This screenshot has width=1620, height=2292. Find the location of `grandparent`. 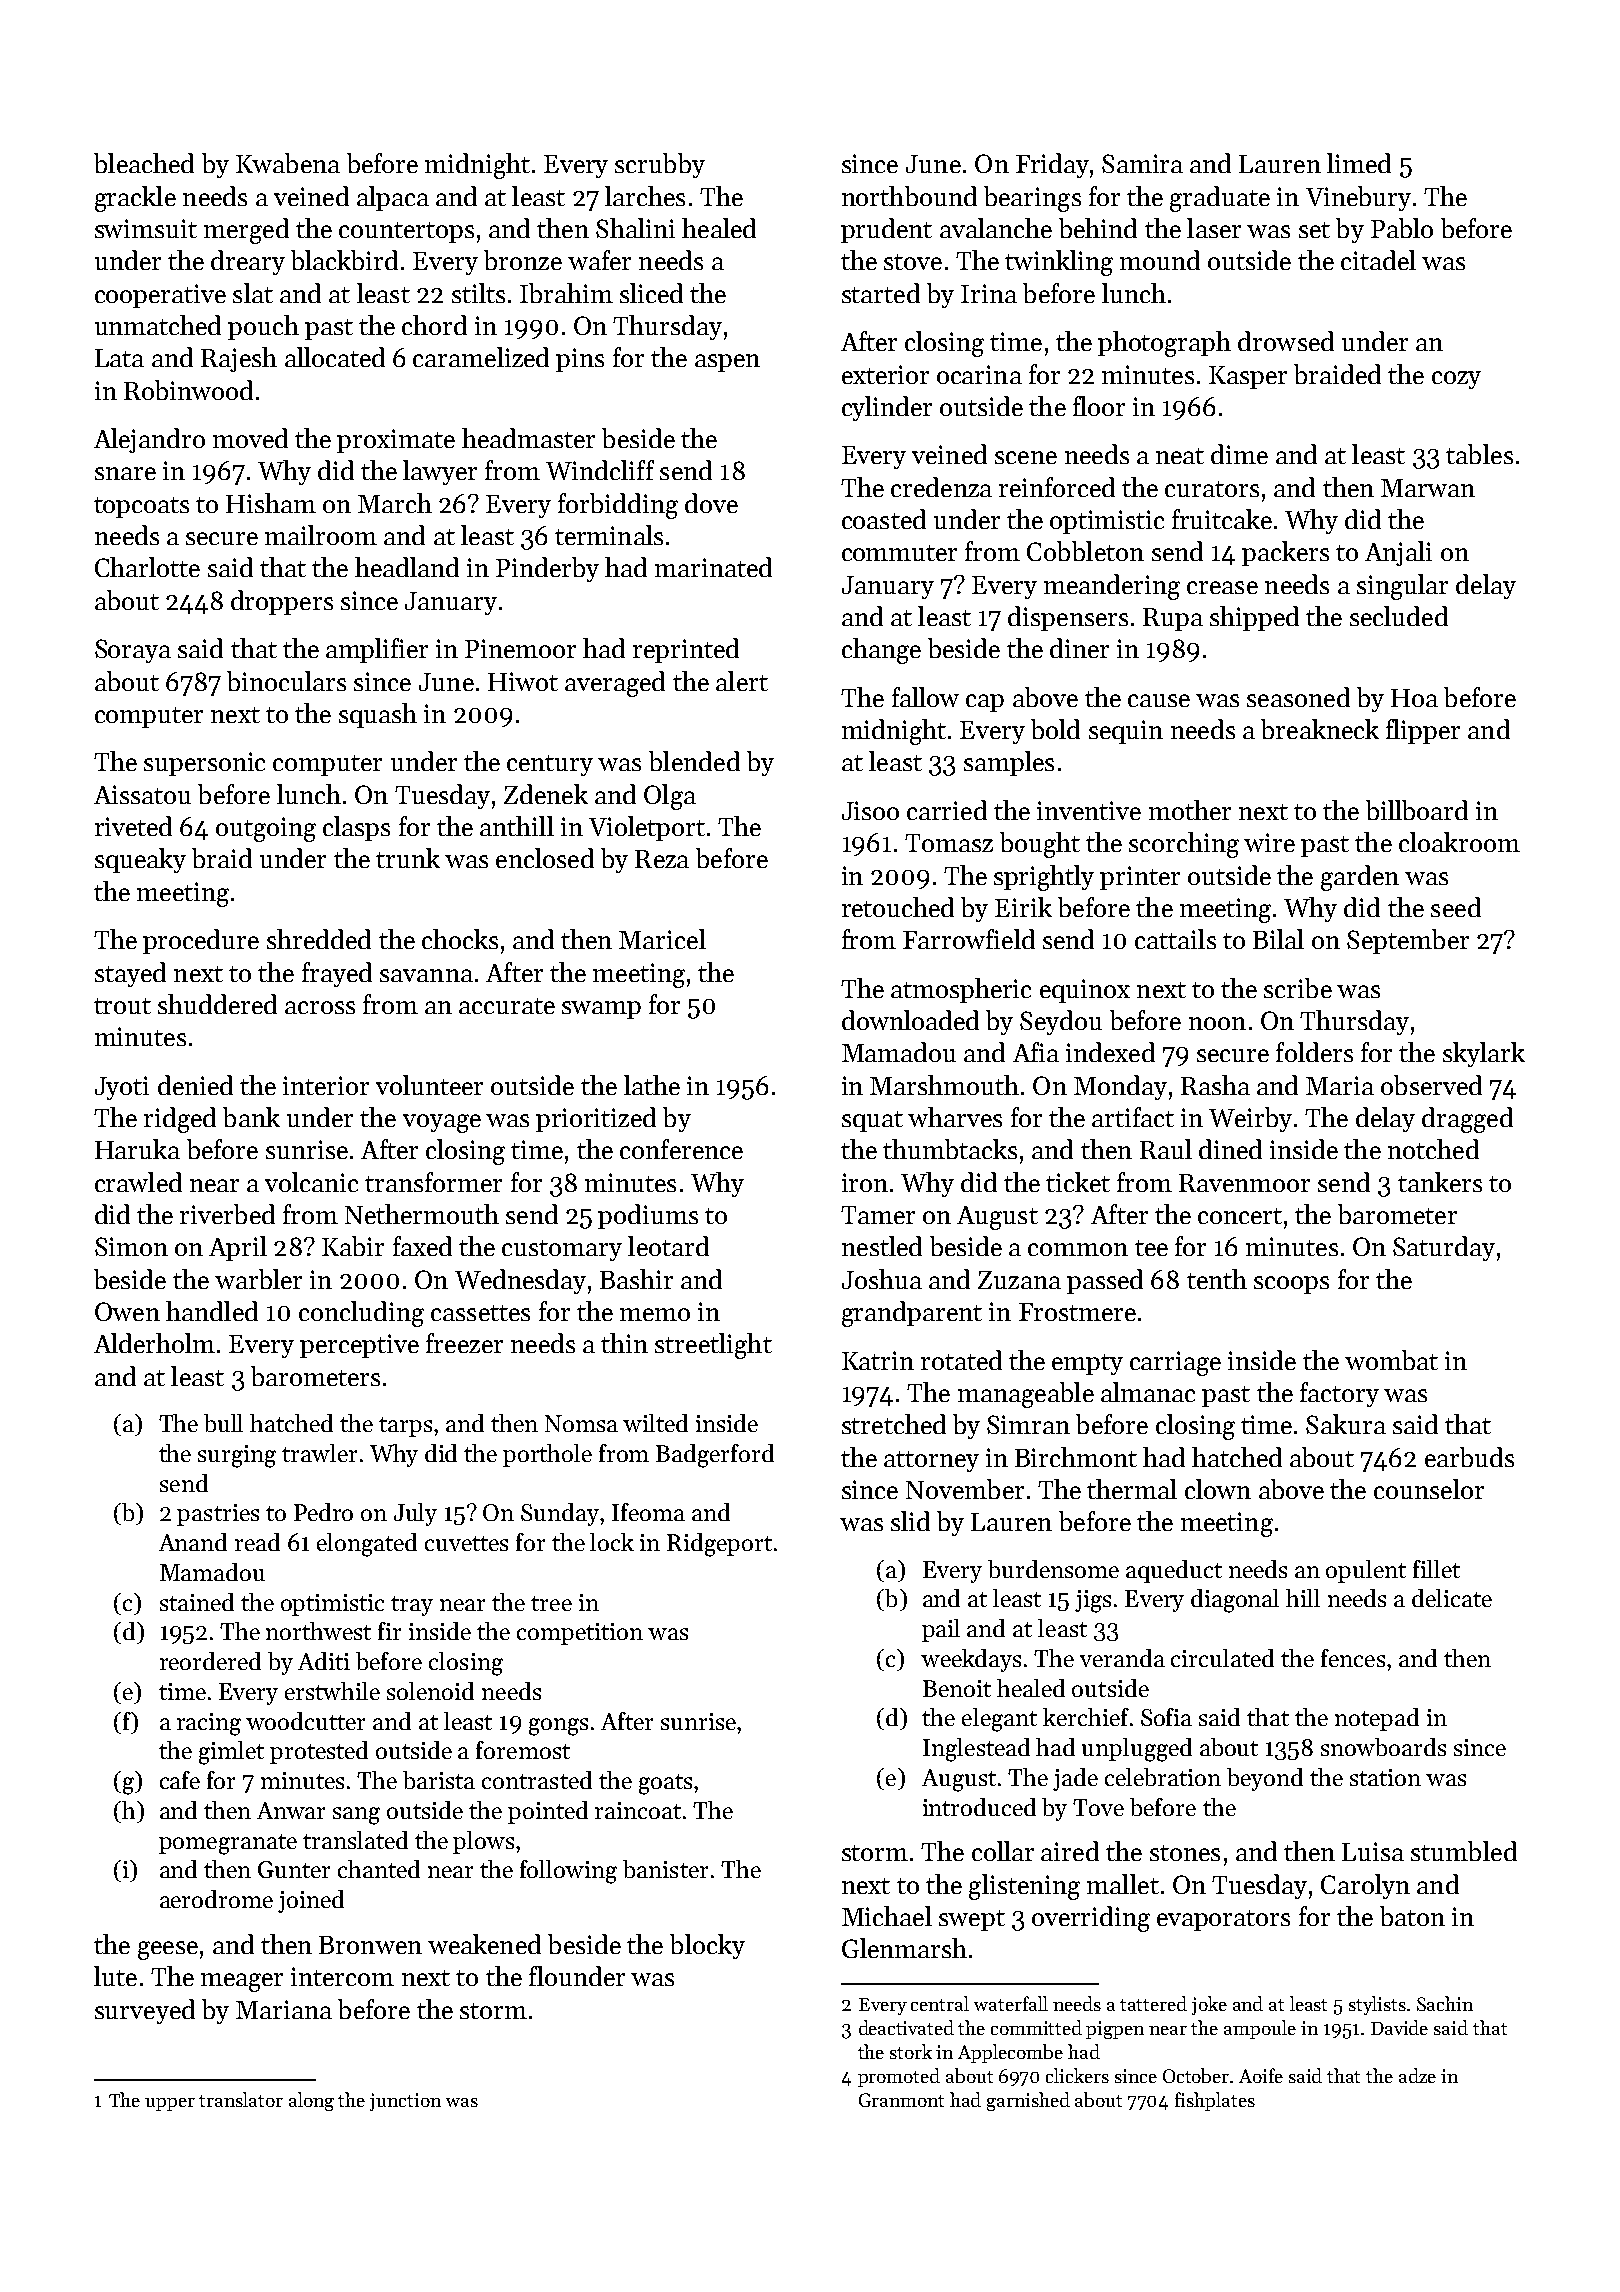

grandparent is located at coordinates (912, 1314).
